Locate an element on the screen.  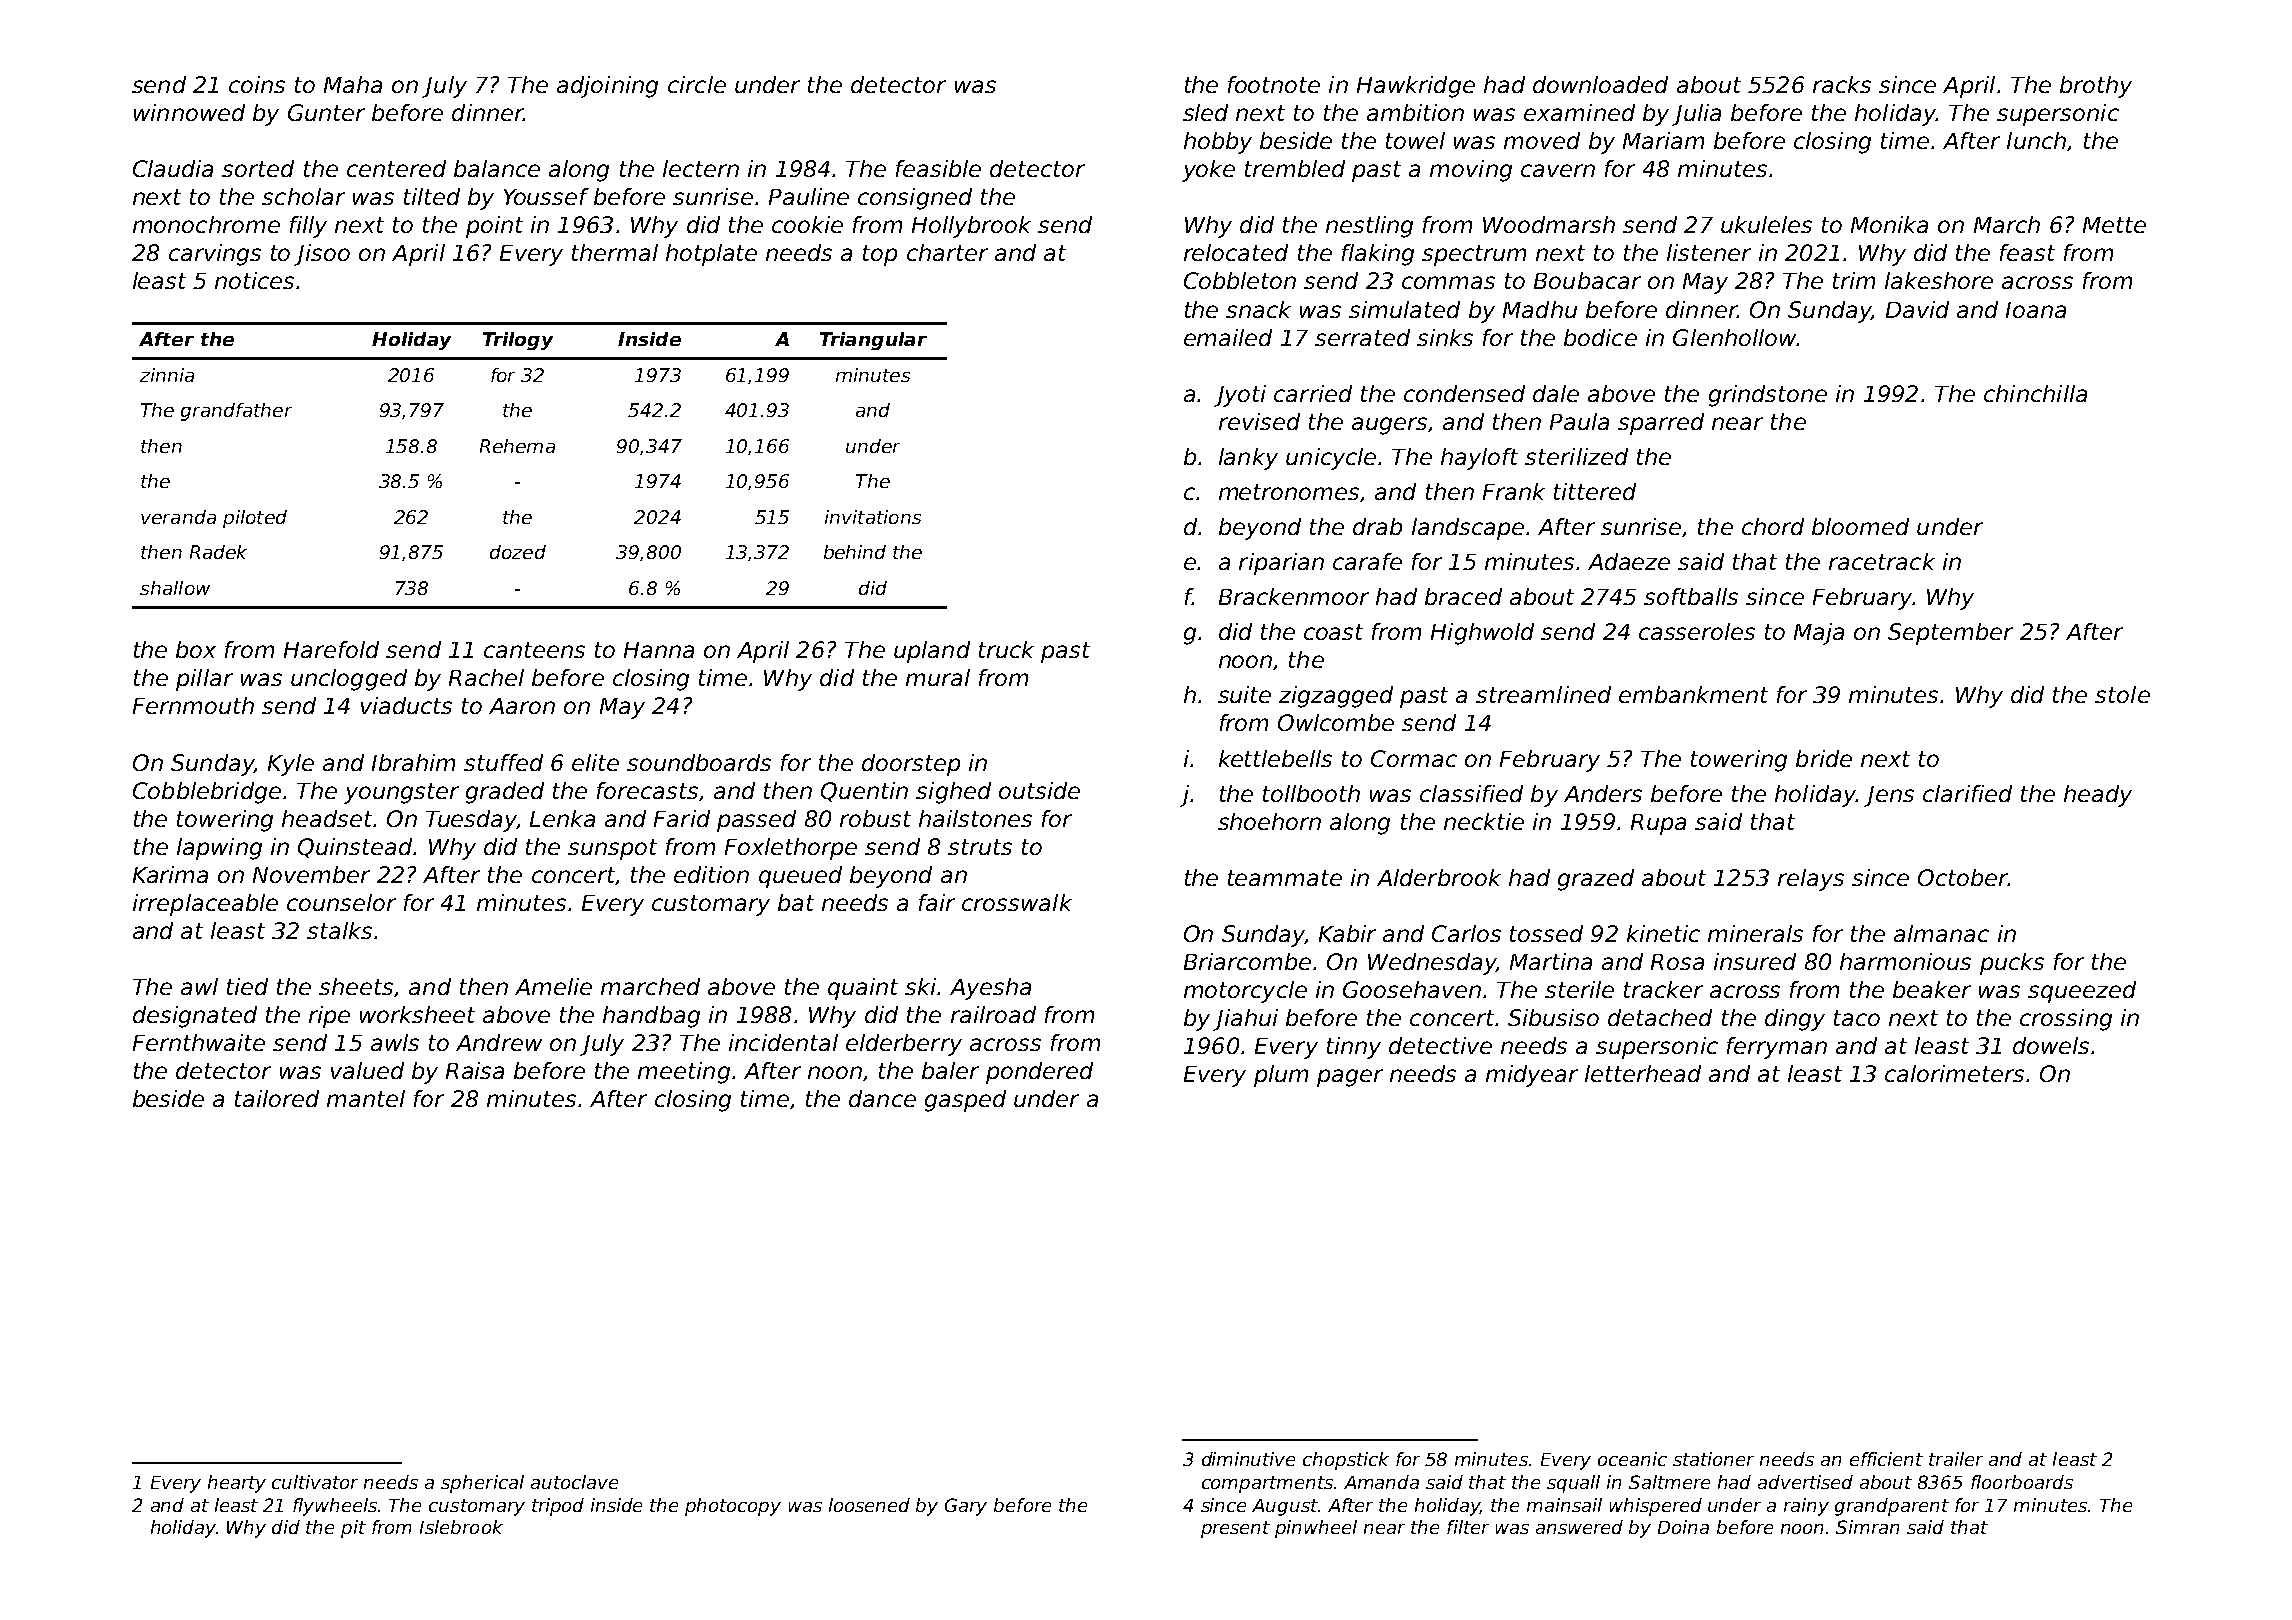
lectern is located at coordinates (701, 168).
